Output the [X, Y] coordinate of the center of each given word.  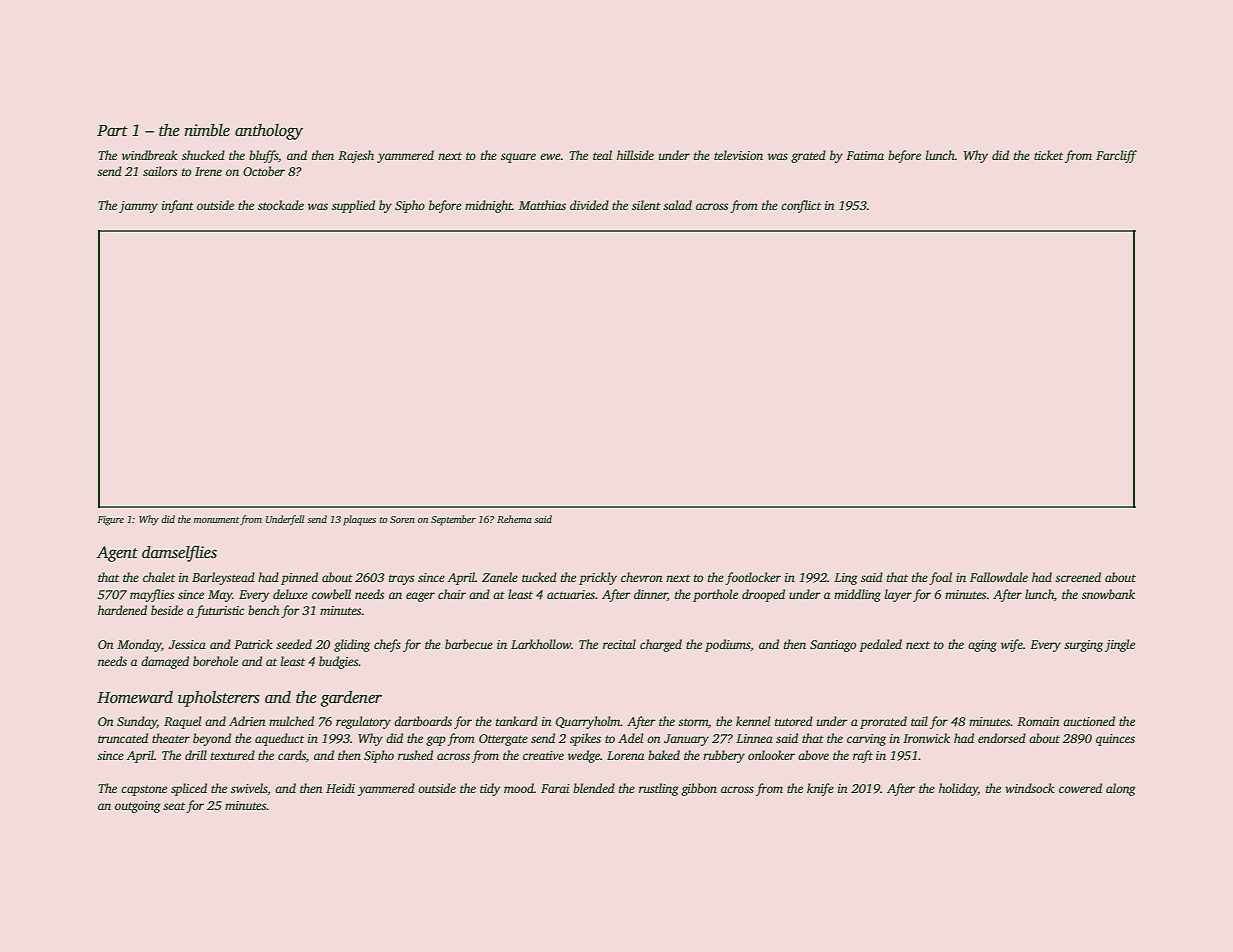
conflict [801, 206]
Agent [117, 554]
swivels [249, 788]
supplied [353, 206]
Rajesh [356, 156]
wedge [584, 756]
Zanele [500, 577]
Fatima [865, 155]
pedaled [880, 645]
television [738, 155]
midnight [488, 206]
